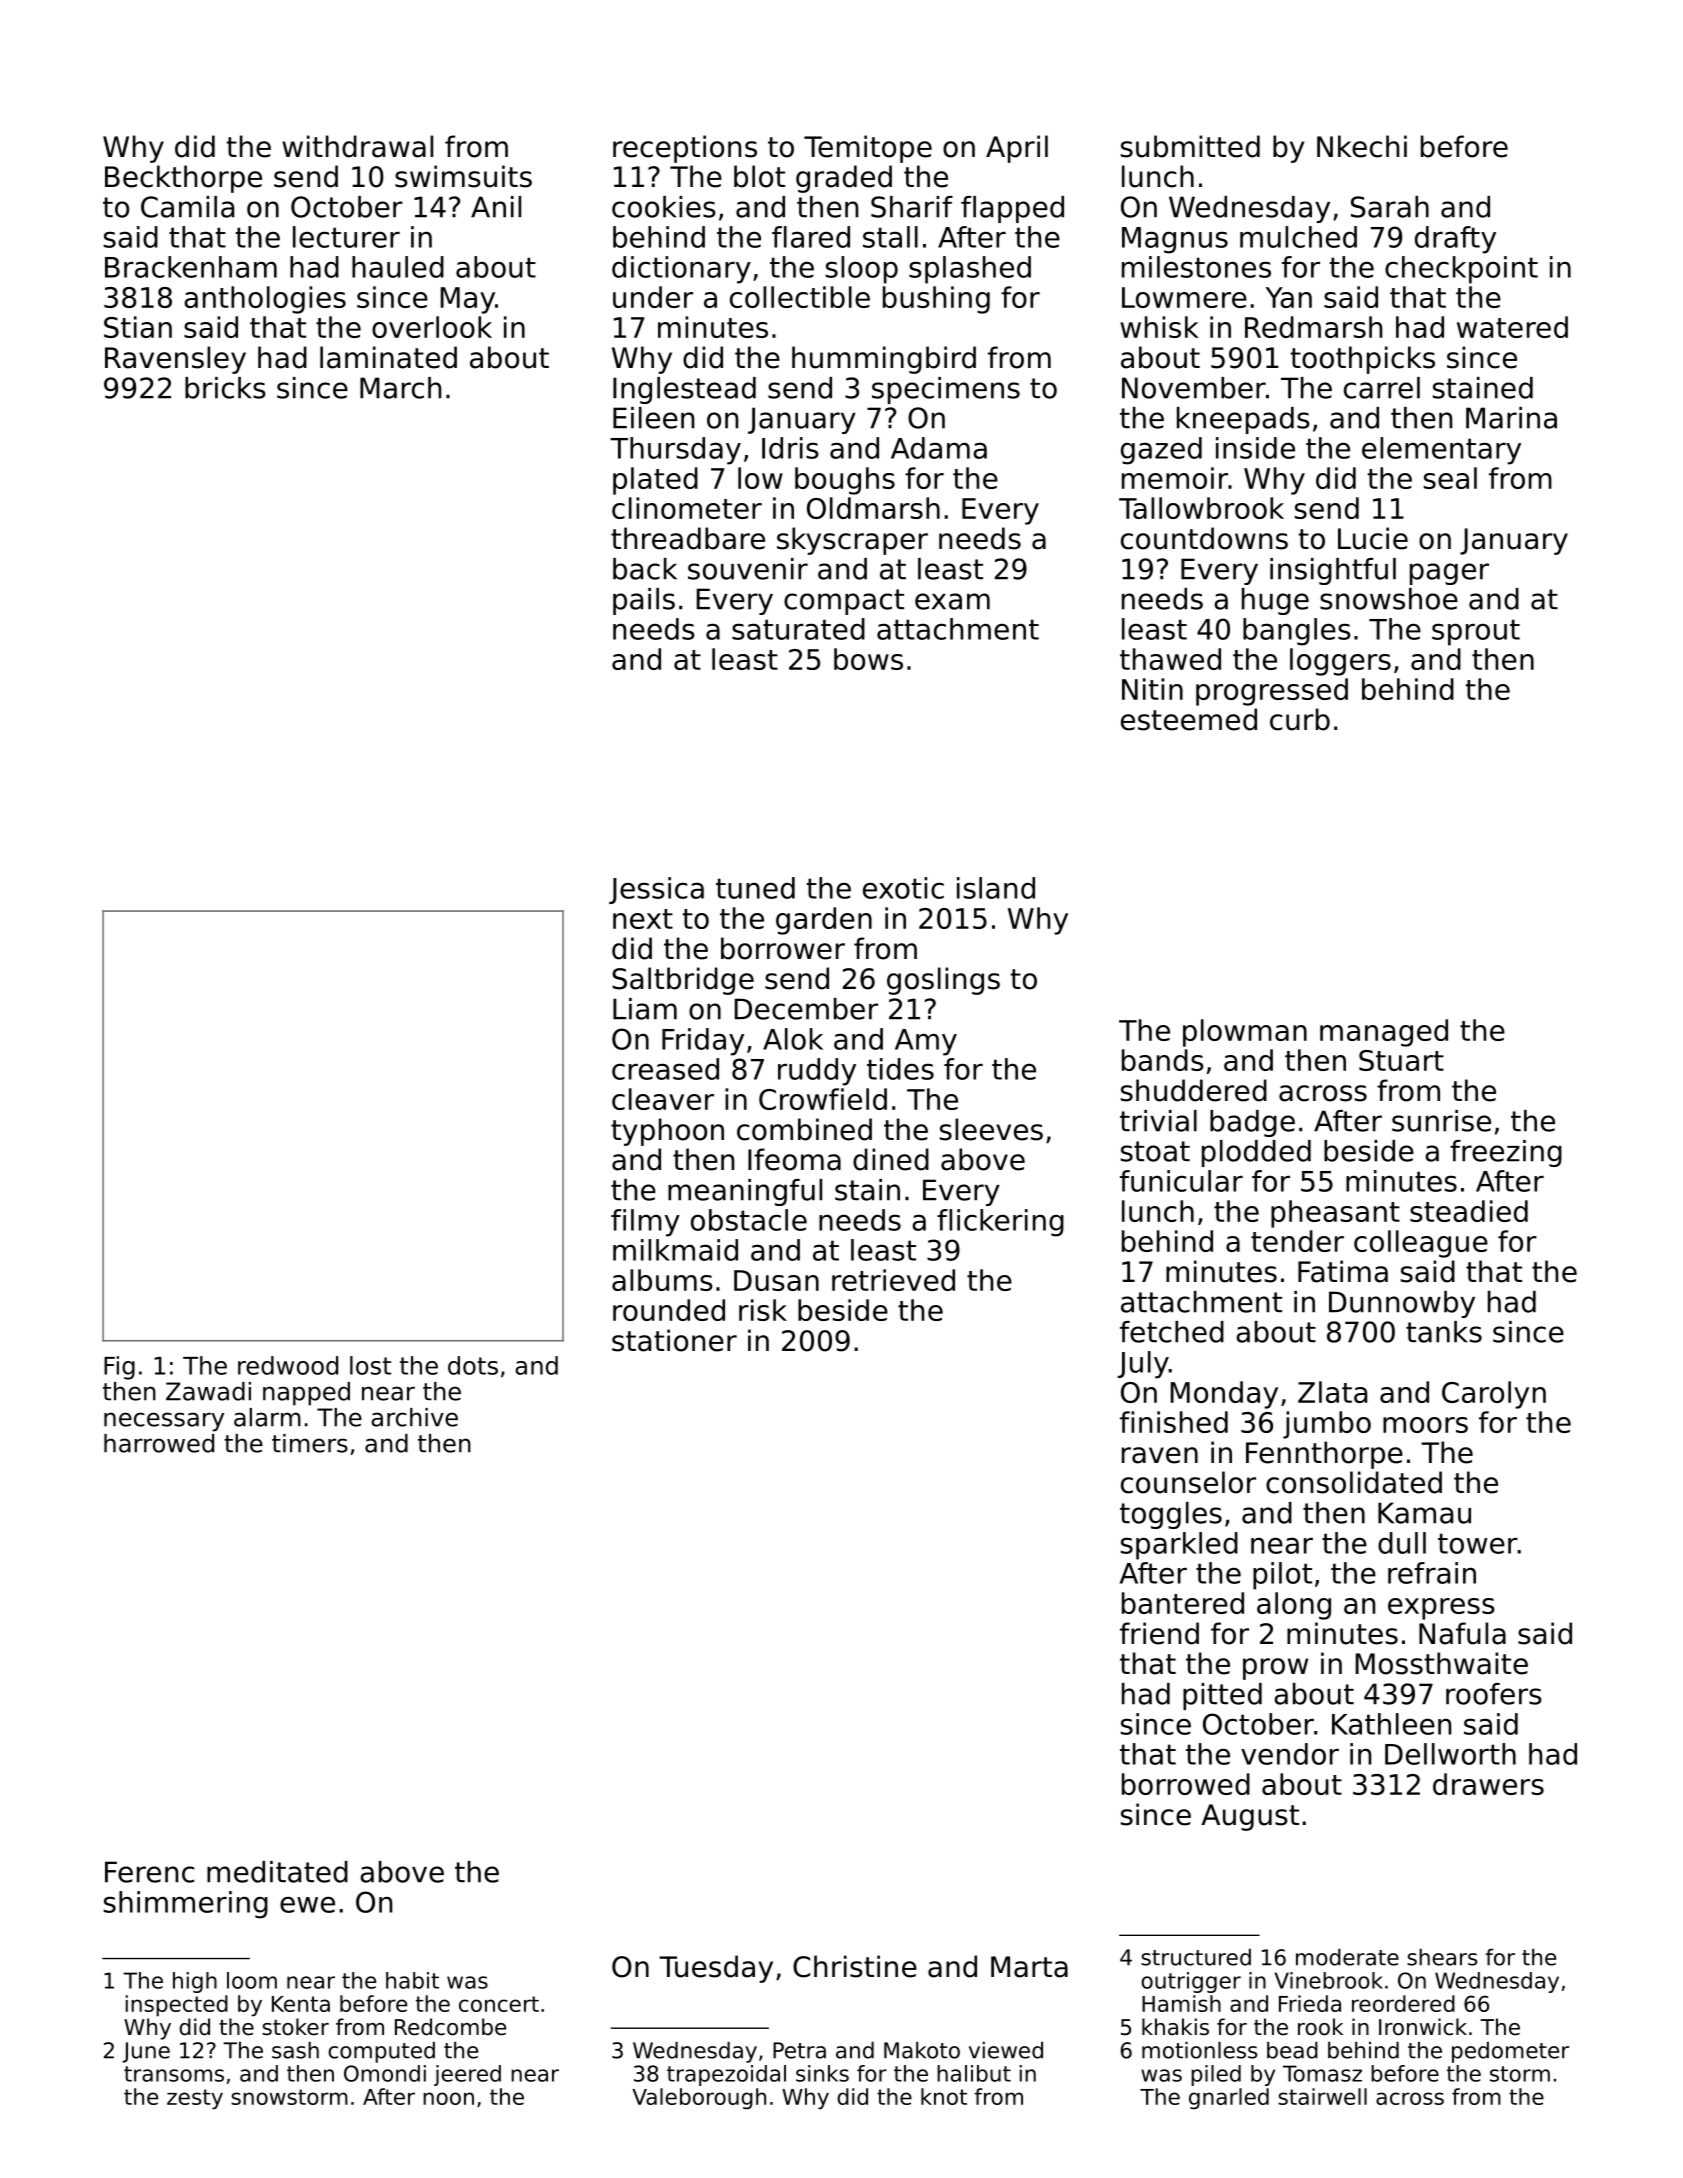 The image size is (1683, 2178). I want to click on prow, so click(1275, 1669).
